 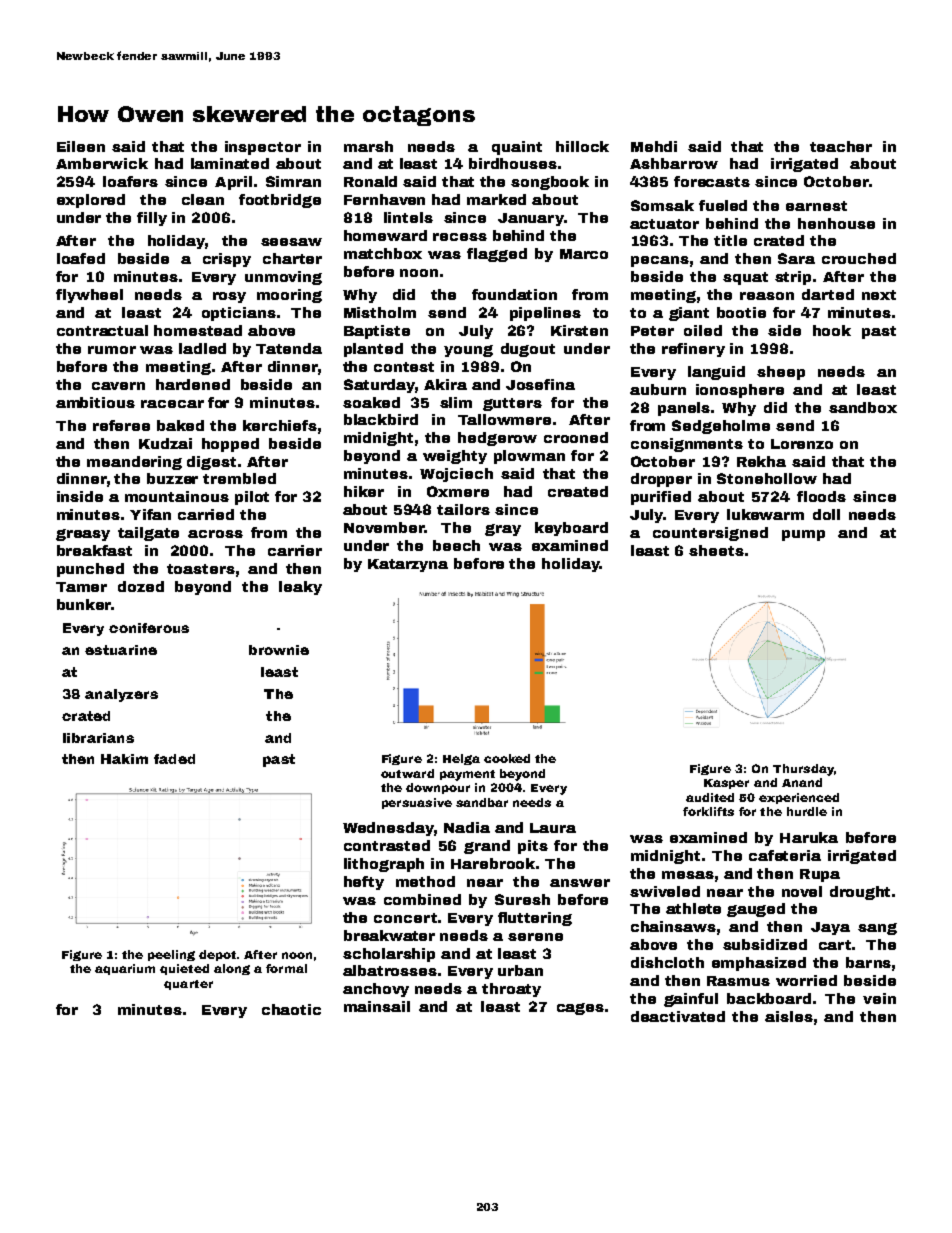 What do you see at coordinates (98, 738) in the document?
I see `librarians` at bounding box center [98, 738].
